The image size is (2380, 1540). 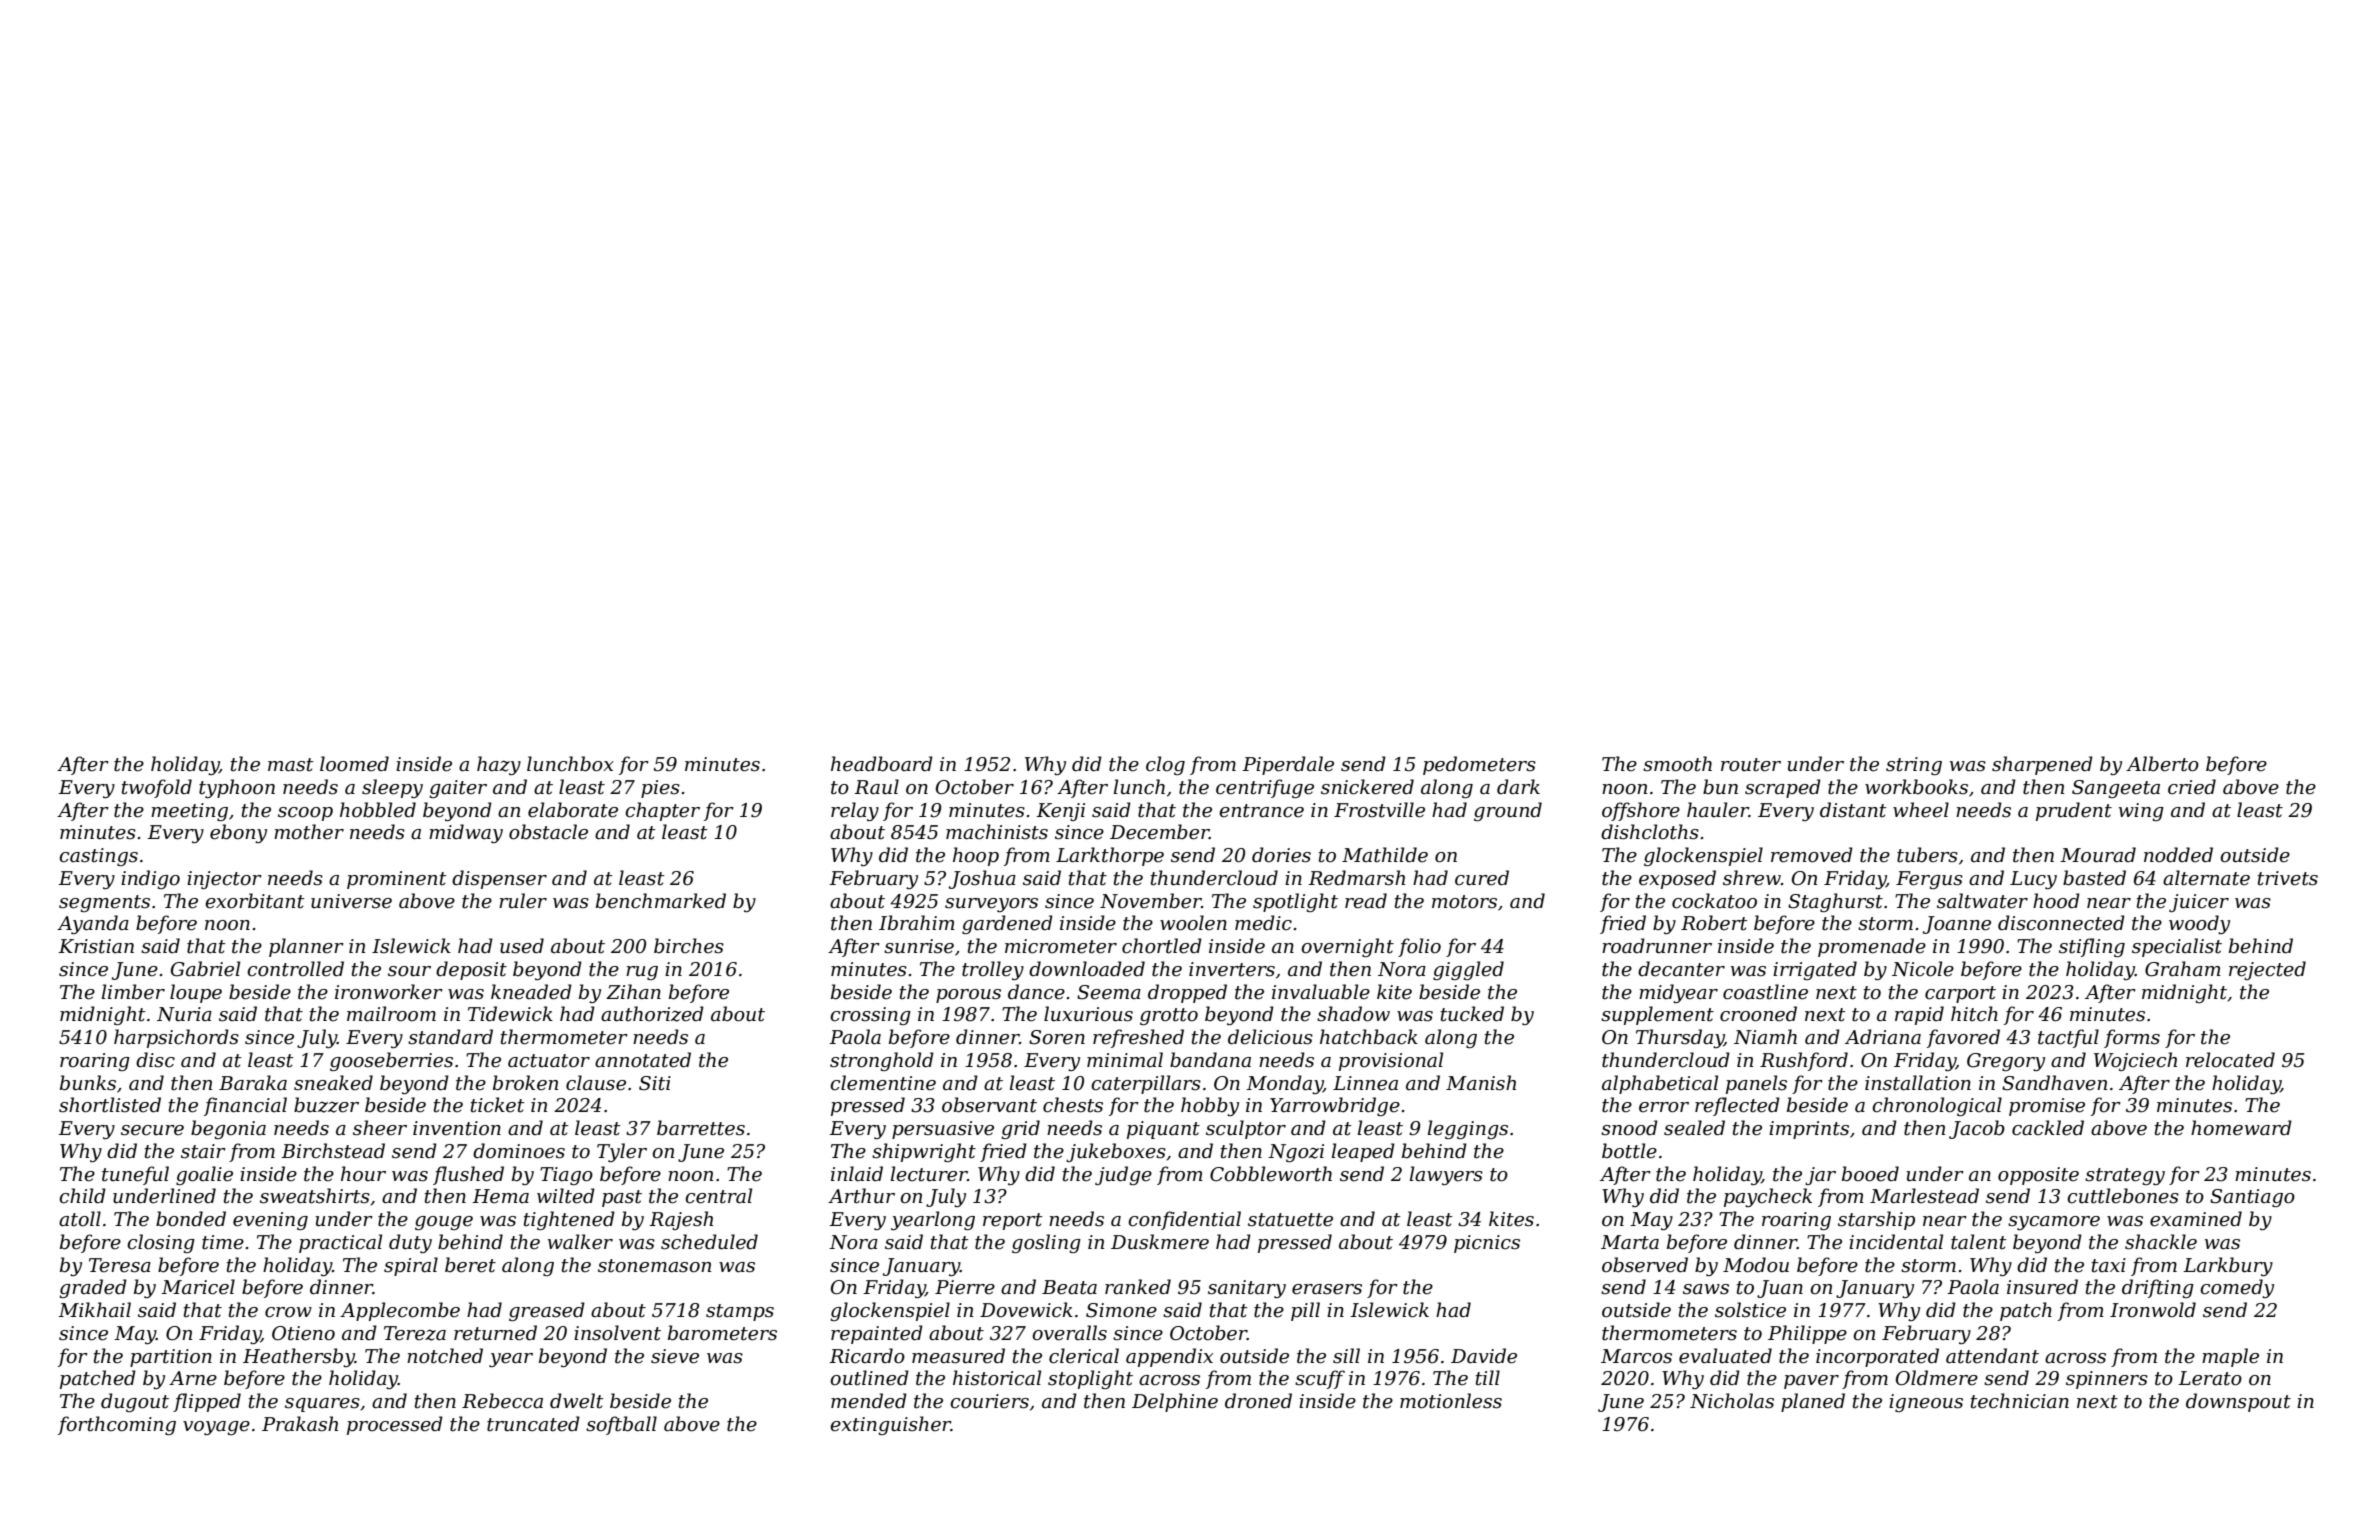 What do you see at coordinates (701, 1128) in the screenshot?
I see `barrettes` at bounding box center [701, 1128].
